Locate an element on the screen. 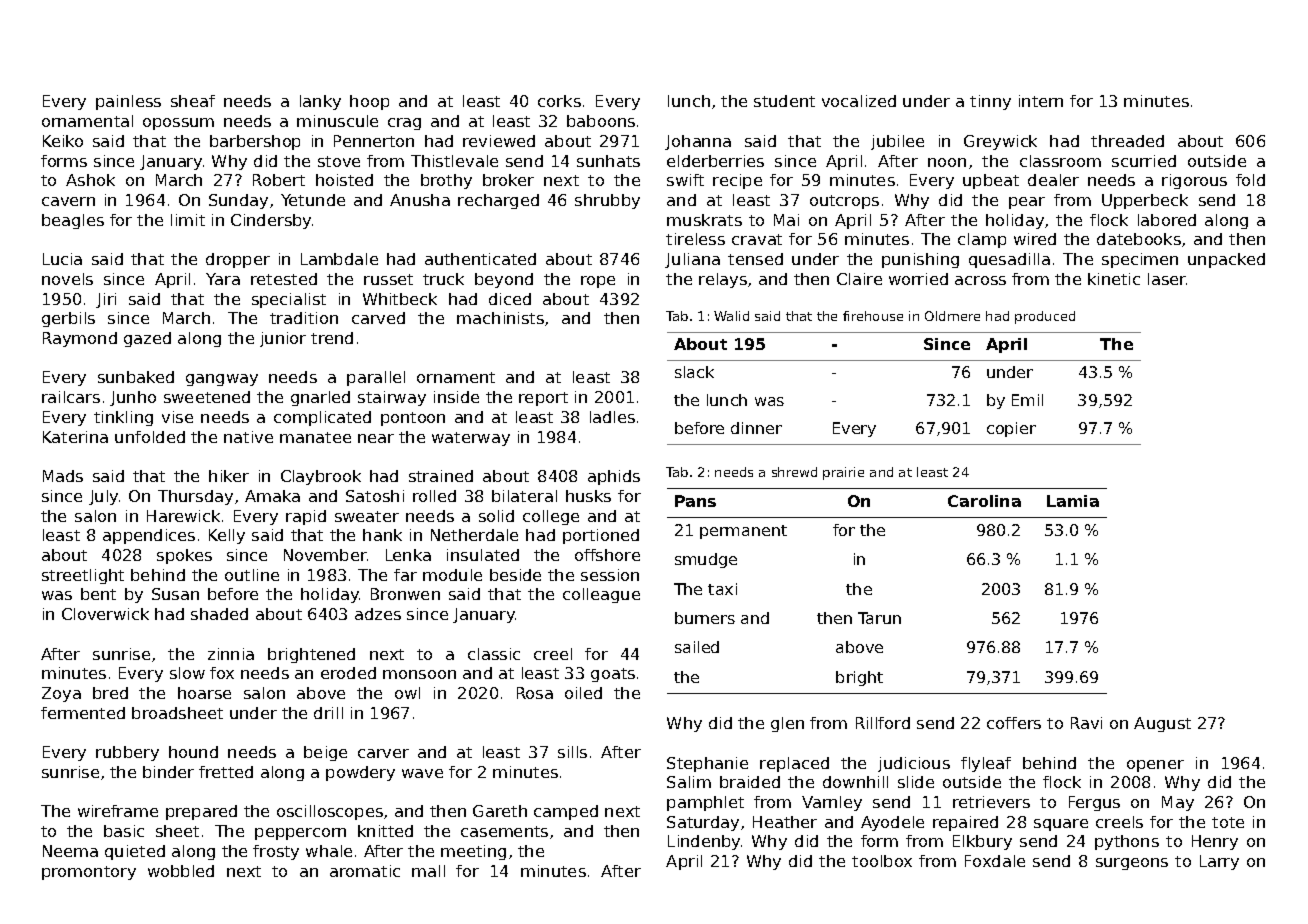  shaded is located at coordinates (219, 614).
